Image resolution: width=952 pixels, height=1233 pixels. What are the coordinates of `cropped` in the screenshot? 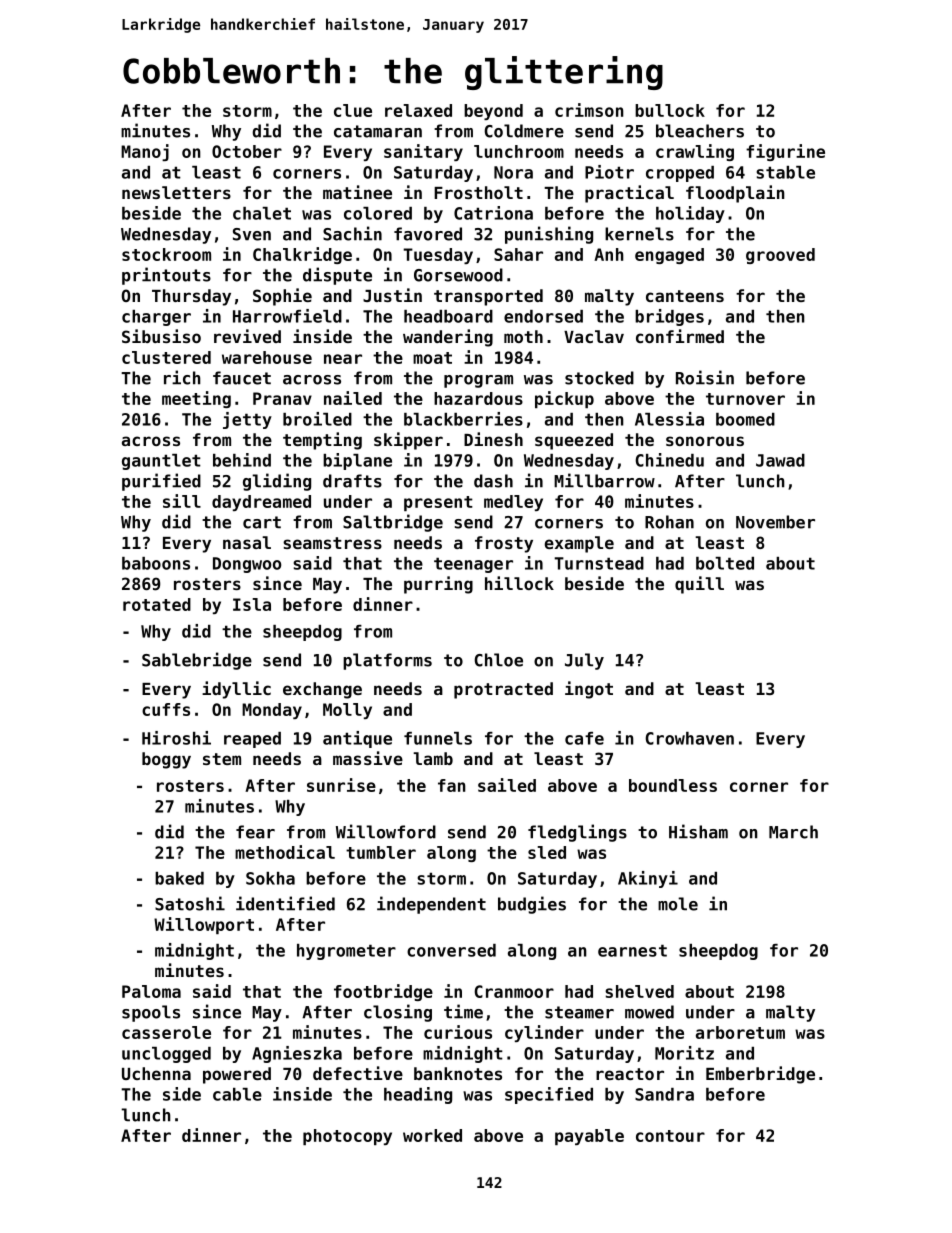 It's located at (680, 174).
